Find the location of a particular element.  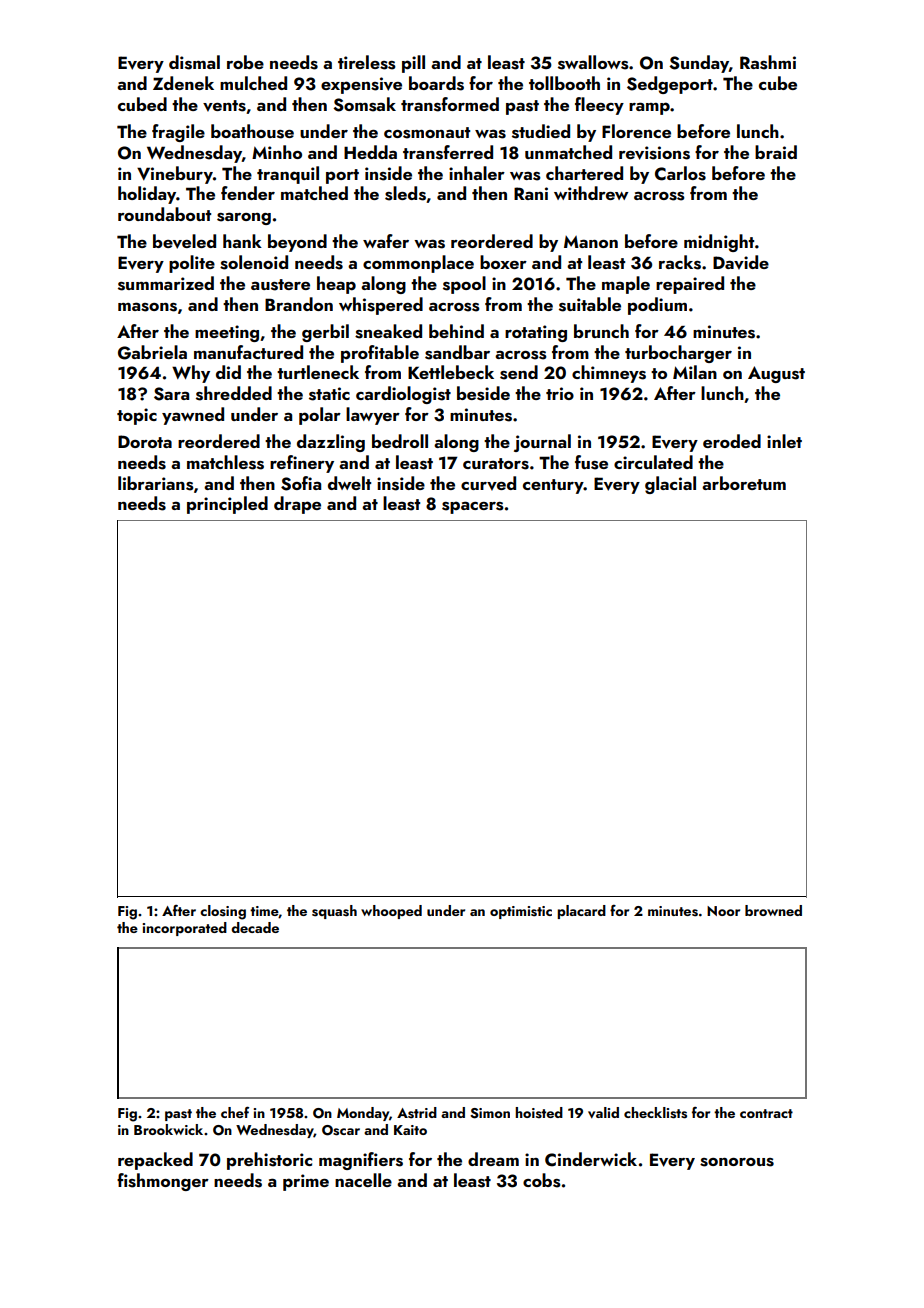

summarized is located at coordinates (166, 283).
